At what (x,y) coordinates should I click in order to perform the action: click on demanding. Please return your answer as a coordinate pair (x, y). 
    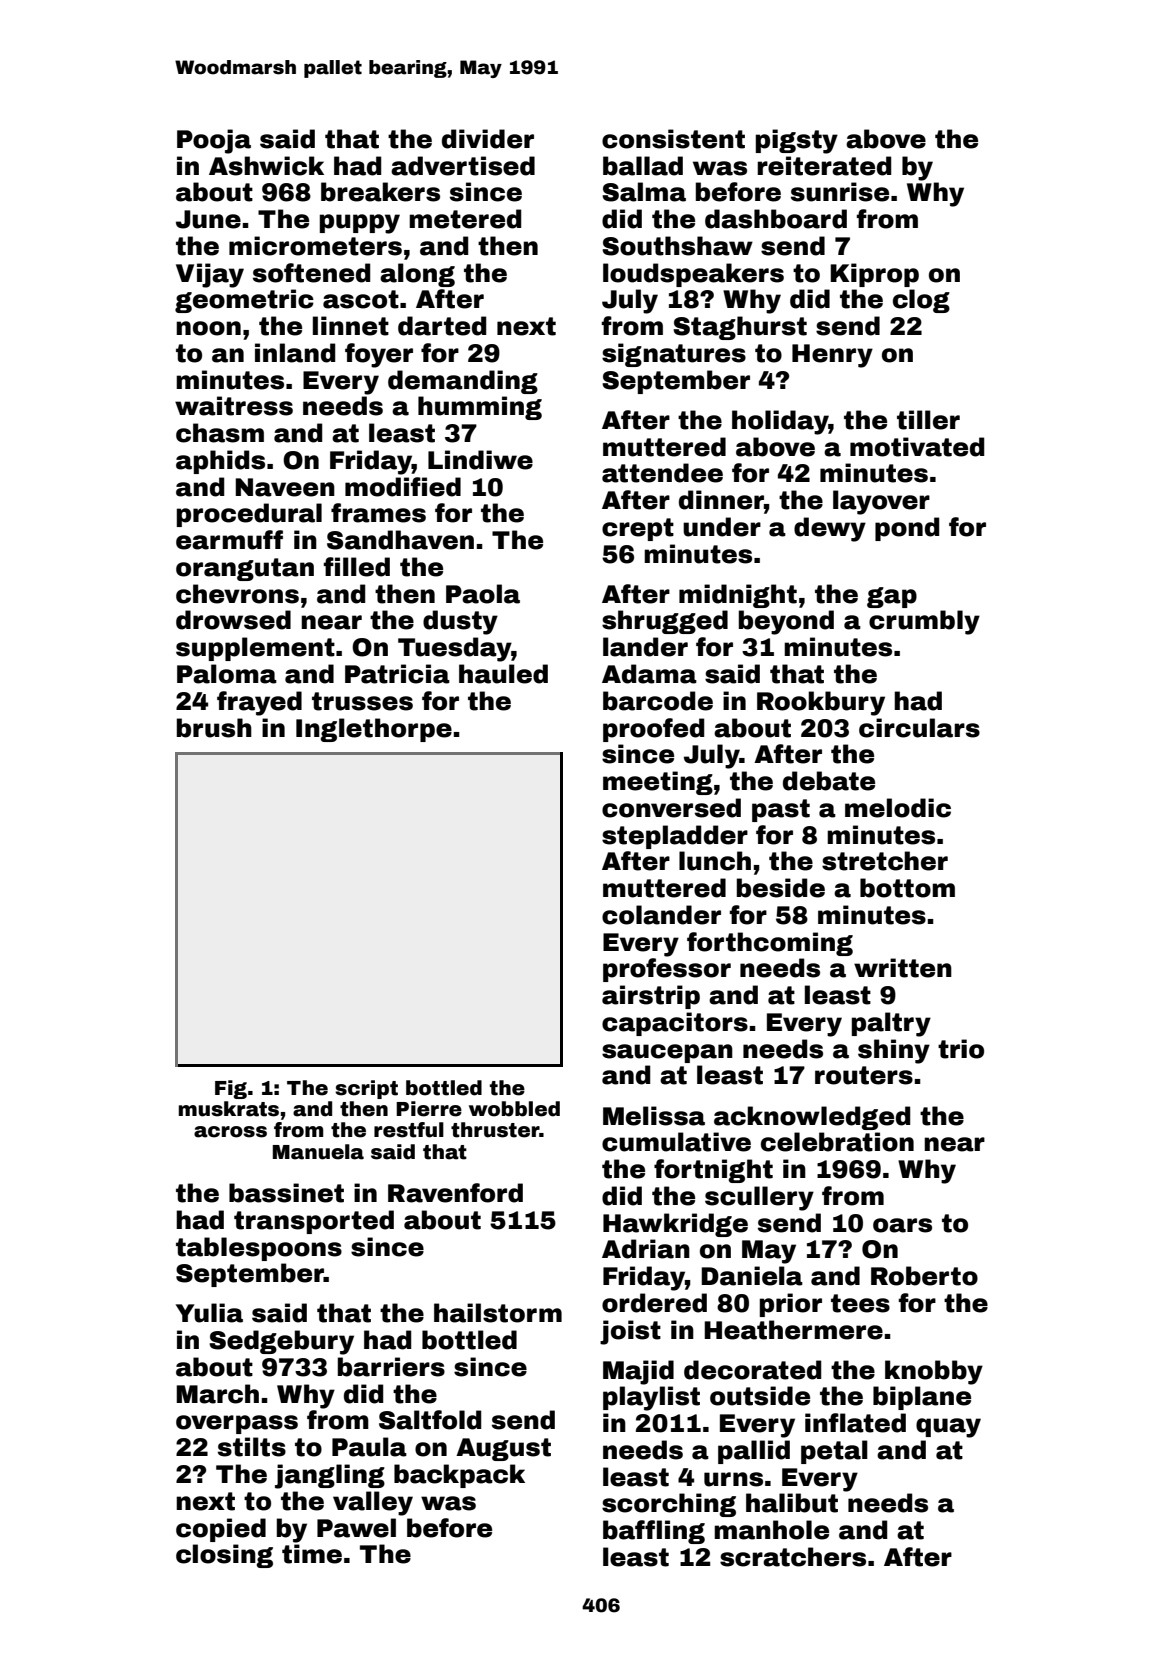
    Looking at the image, I should click on (463, 382).
